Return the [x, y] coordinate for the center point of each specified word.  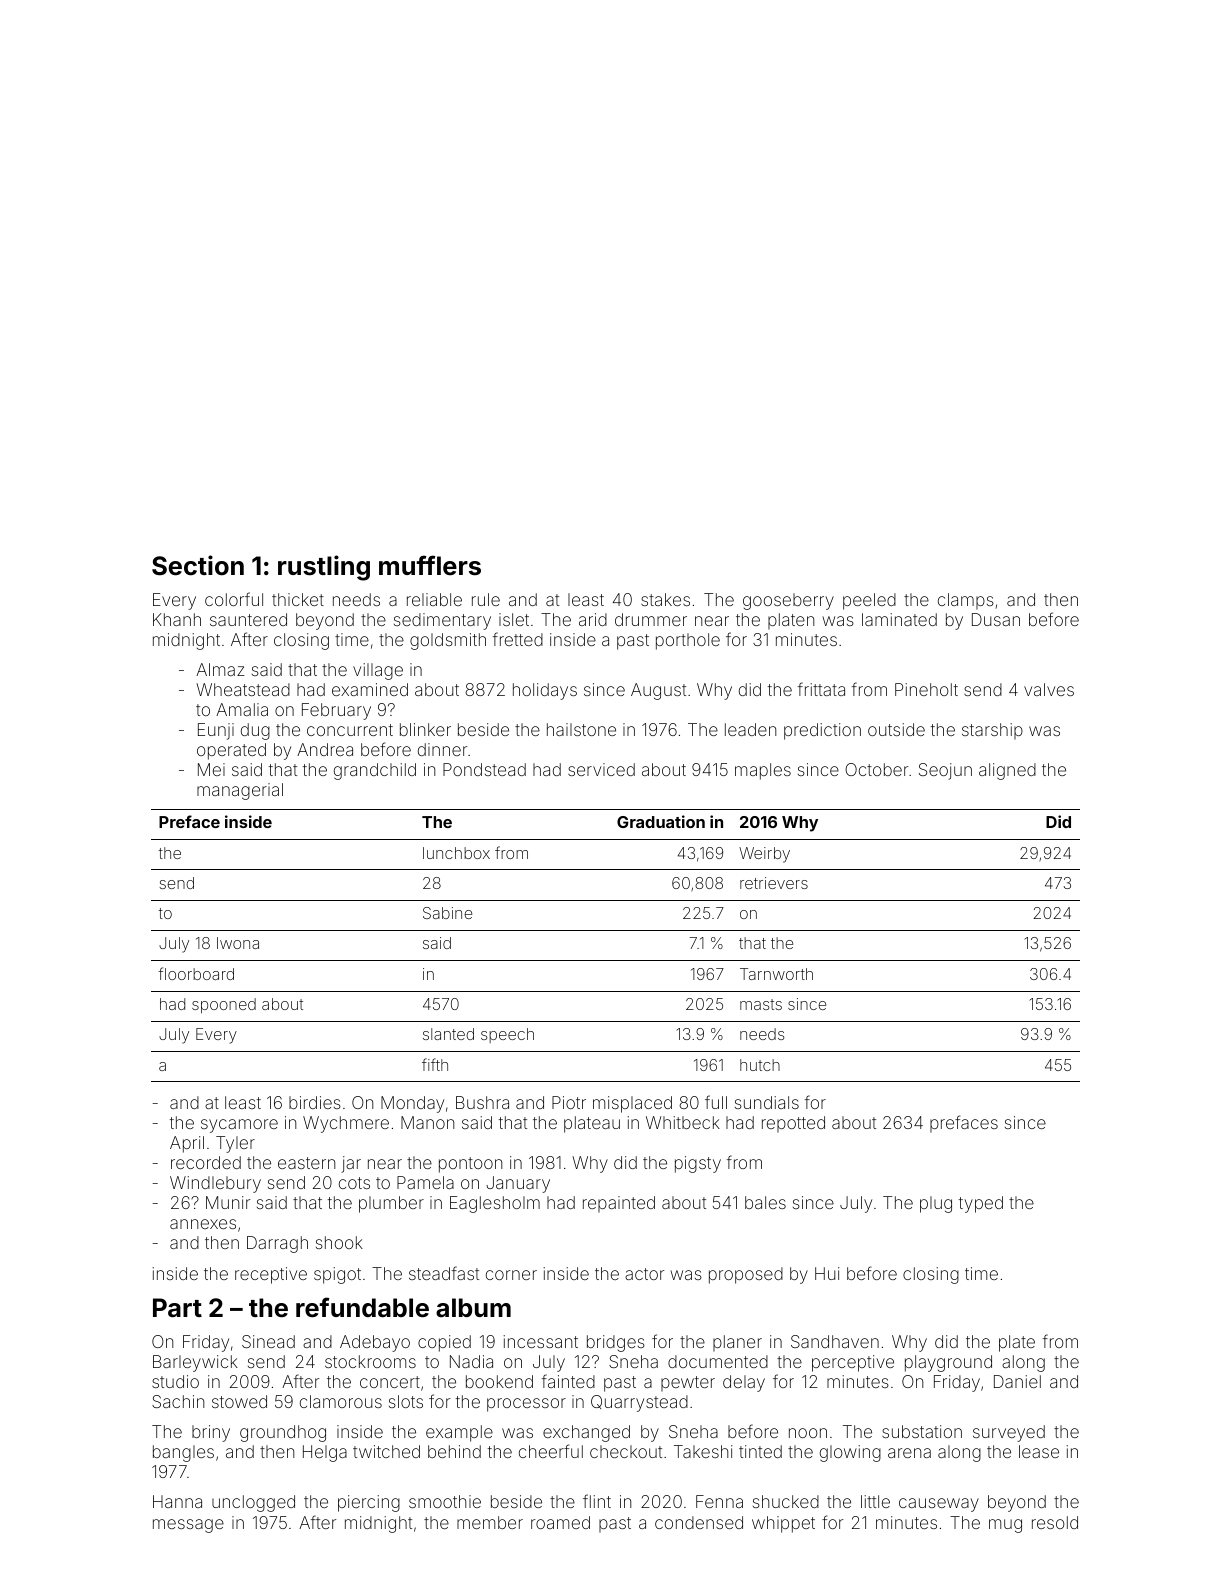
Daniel [1017, 1381]
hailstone [581, 729]
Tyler [235, 1144]
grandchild [375, 771]
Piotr [569, 1102]
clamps [966, 601]
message [188, 1526]
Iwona [238, 943]
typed [981, 1204]
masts [761, 1004]
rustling [324, 568]
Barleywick [195, 1363]
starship [992, 731]
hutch [760, 1065]
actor [644, 1274]
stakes [665, 599]
